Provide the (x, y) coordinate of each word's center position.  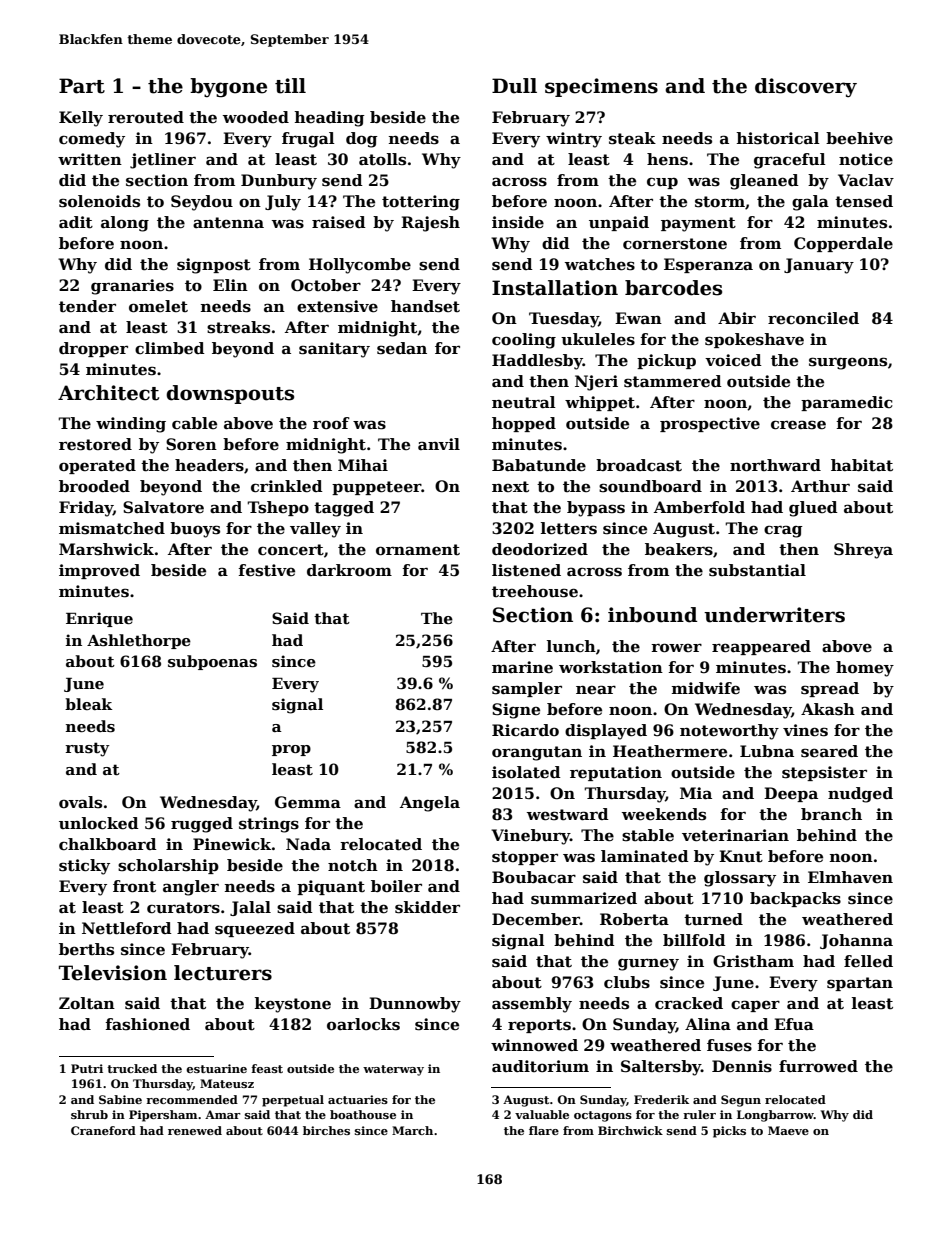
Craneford (103, 1130)
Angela (430, 804)
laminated (645, 856)
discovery (806, 87)
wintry (574, 140)
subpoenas (212, 662)
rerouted (146, 117)
